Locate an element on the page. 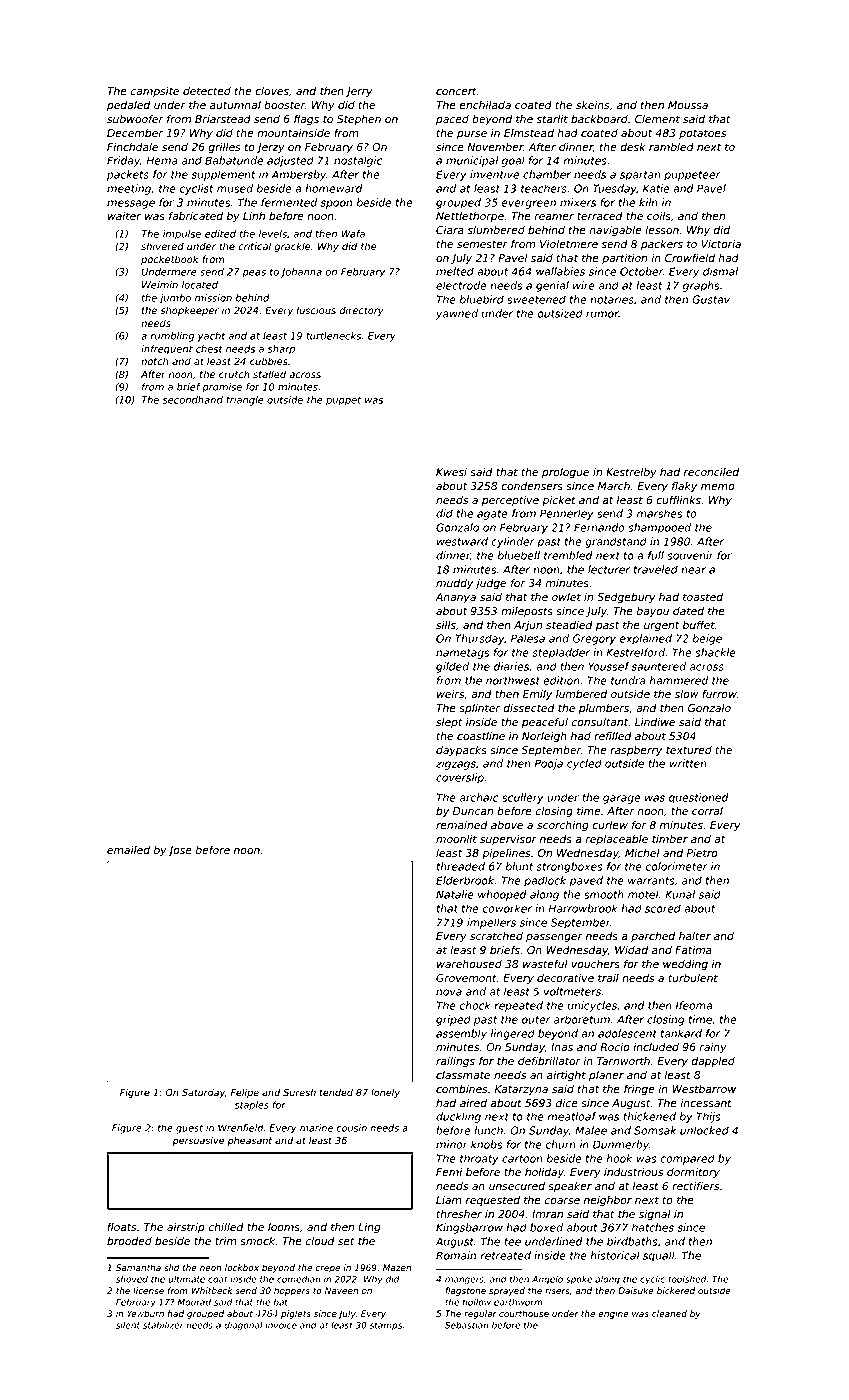  directory is located at coordinates (361, 311).
